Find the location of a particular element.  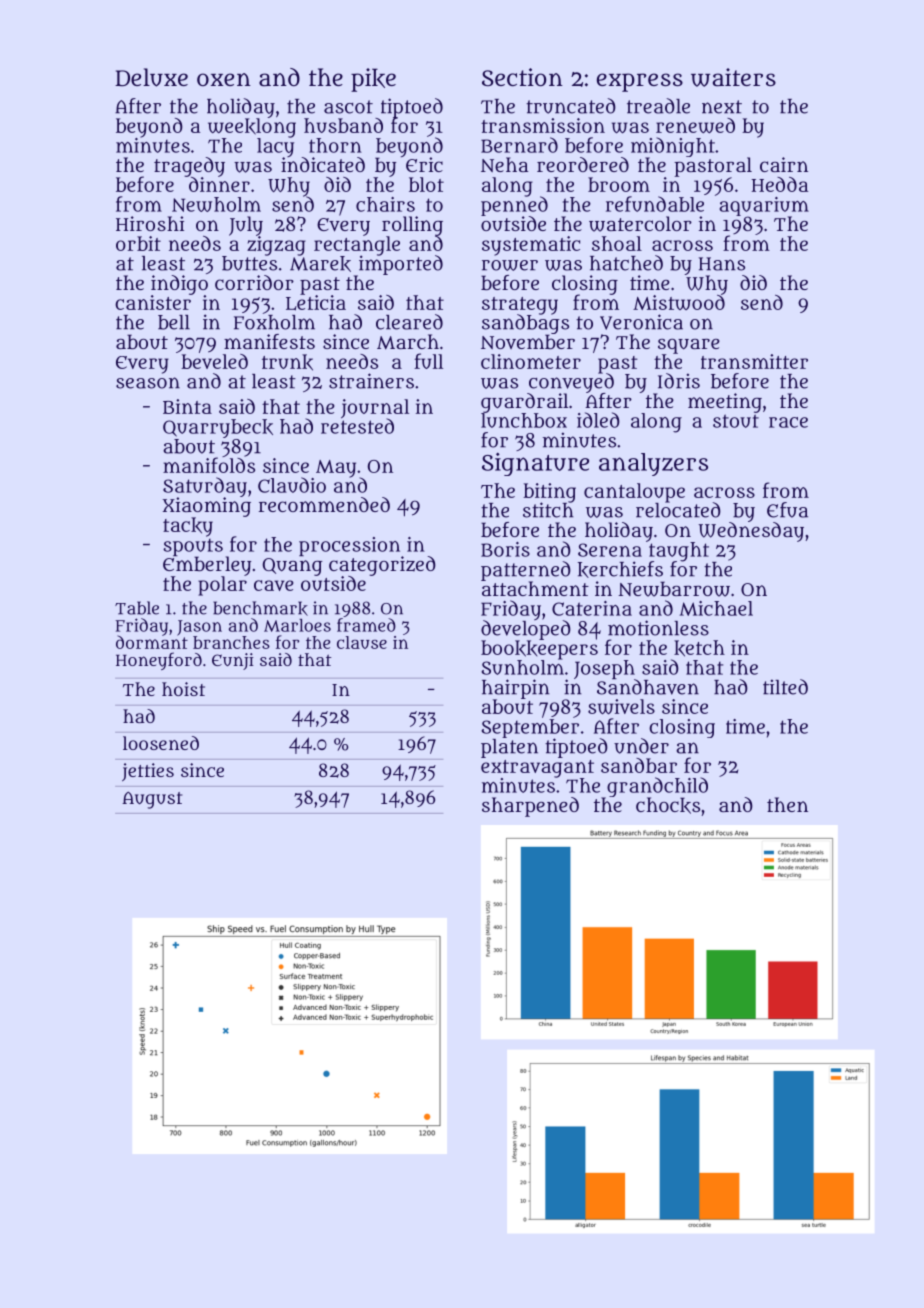

swivels is located at coordinates (621, 706).
